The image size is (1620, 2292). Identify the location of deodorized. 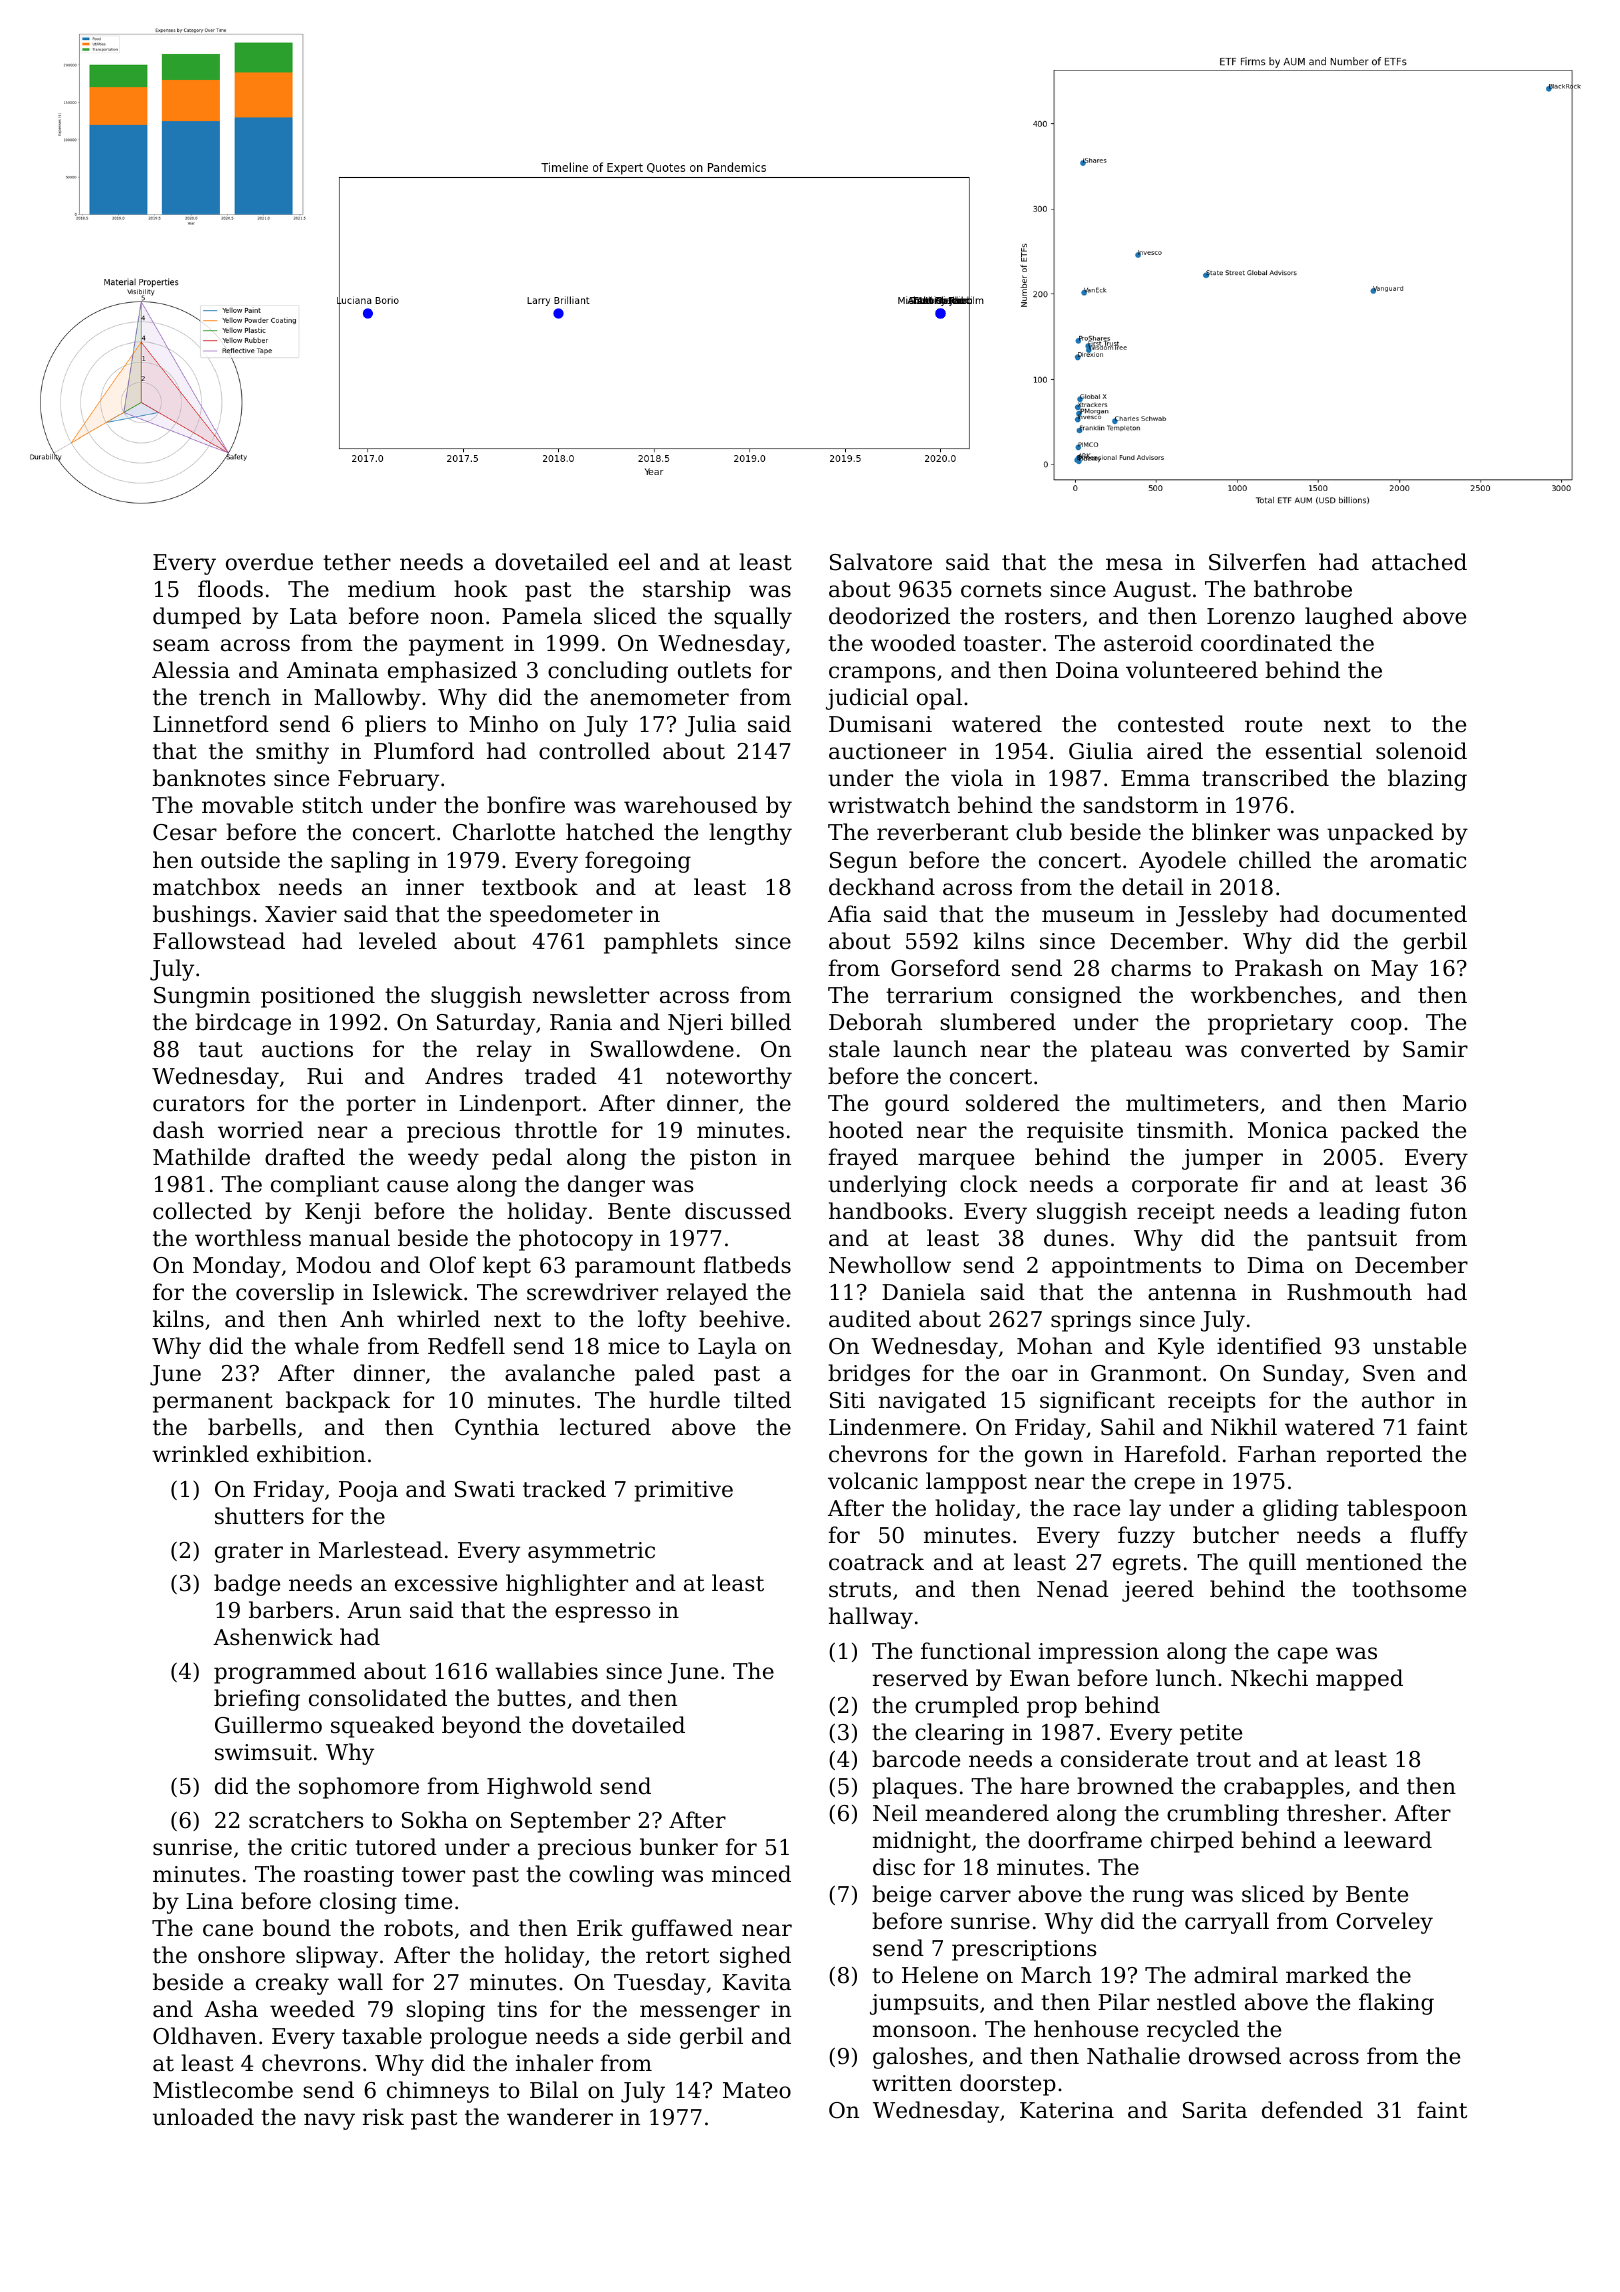
(889, 616).
